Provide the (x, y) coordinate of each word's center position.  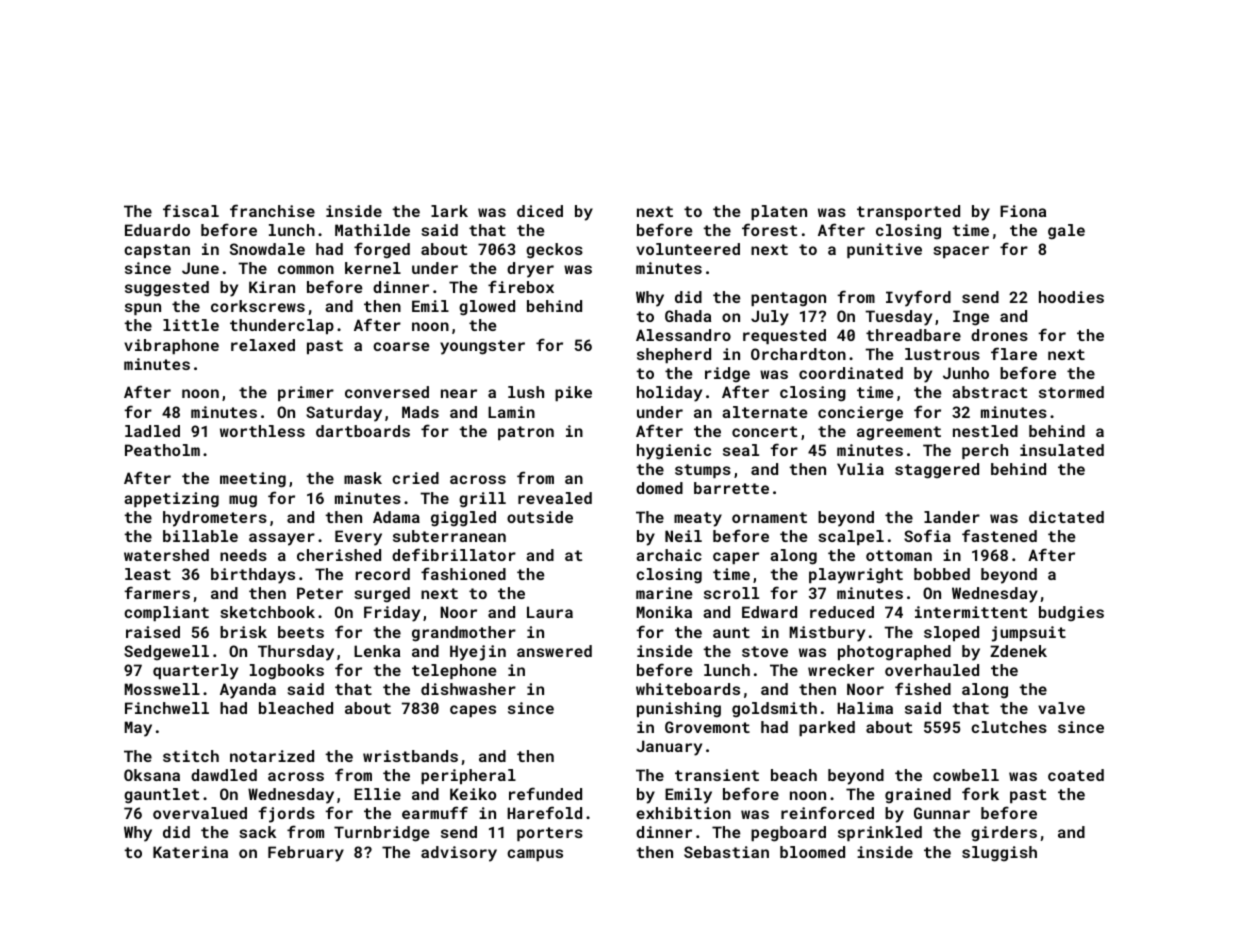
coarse (401, 346)
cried (415, 478)
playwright (856, 576)
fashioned (463, 573)
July (770, 318)
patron (526, 433)
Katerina (190, 852)
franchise (272, 210)
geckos (554, 251)
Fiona (1023, 211)
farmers (157, 592)
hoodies (1071, 297)
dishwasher (468, 689)
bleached (296, 708)
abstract (989, 392)
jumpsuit (1029, 634)
